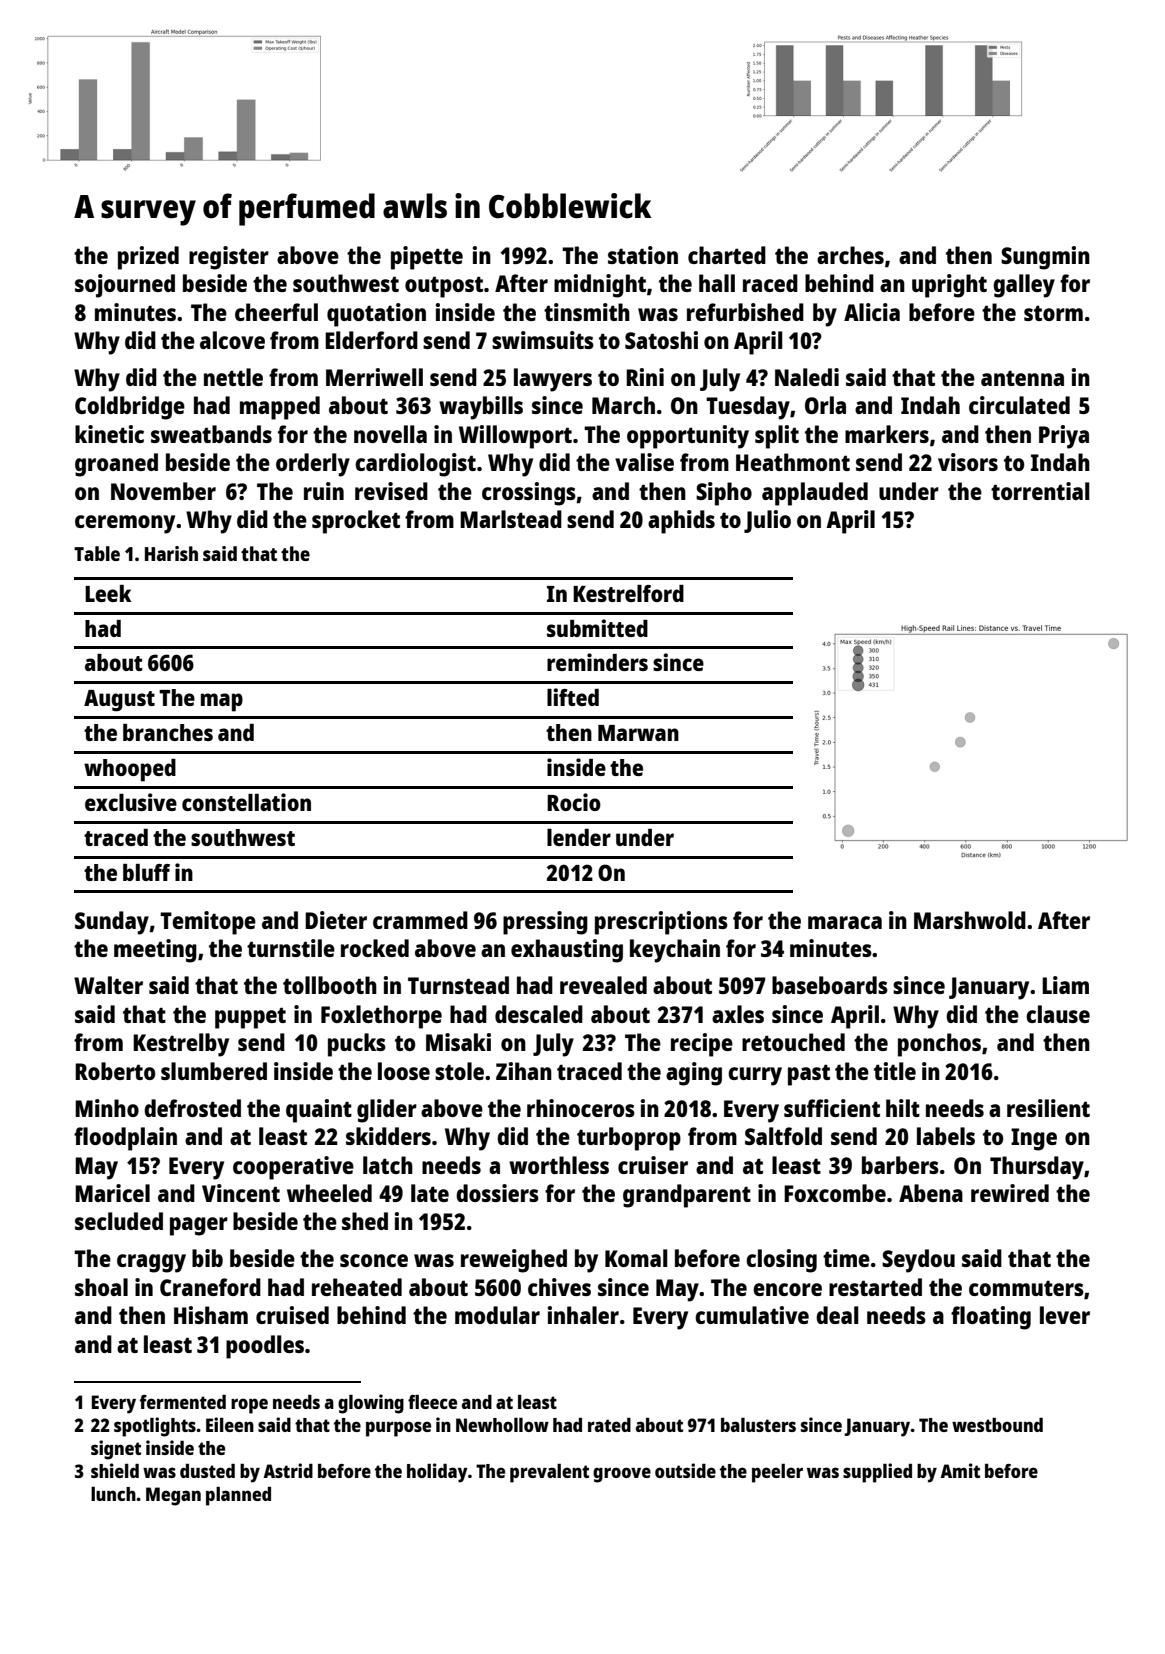 This screenshot has height=1654, width=1165. I want to click on Liam, so click(1065, 985).
